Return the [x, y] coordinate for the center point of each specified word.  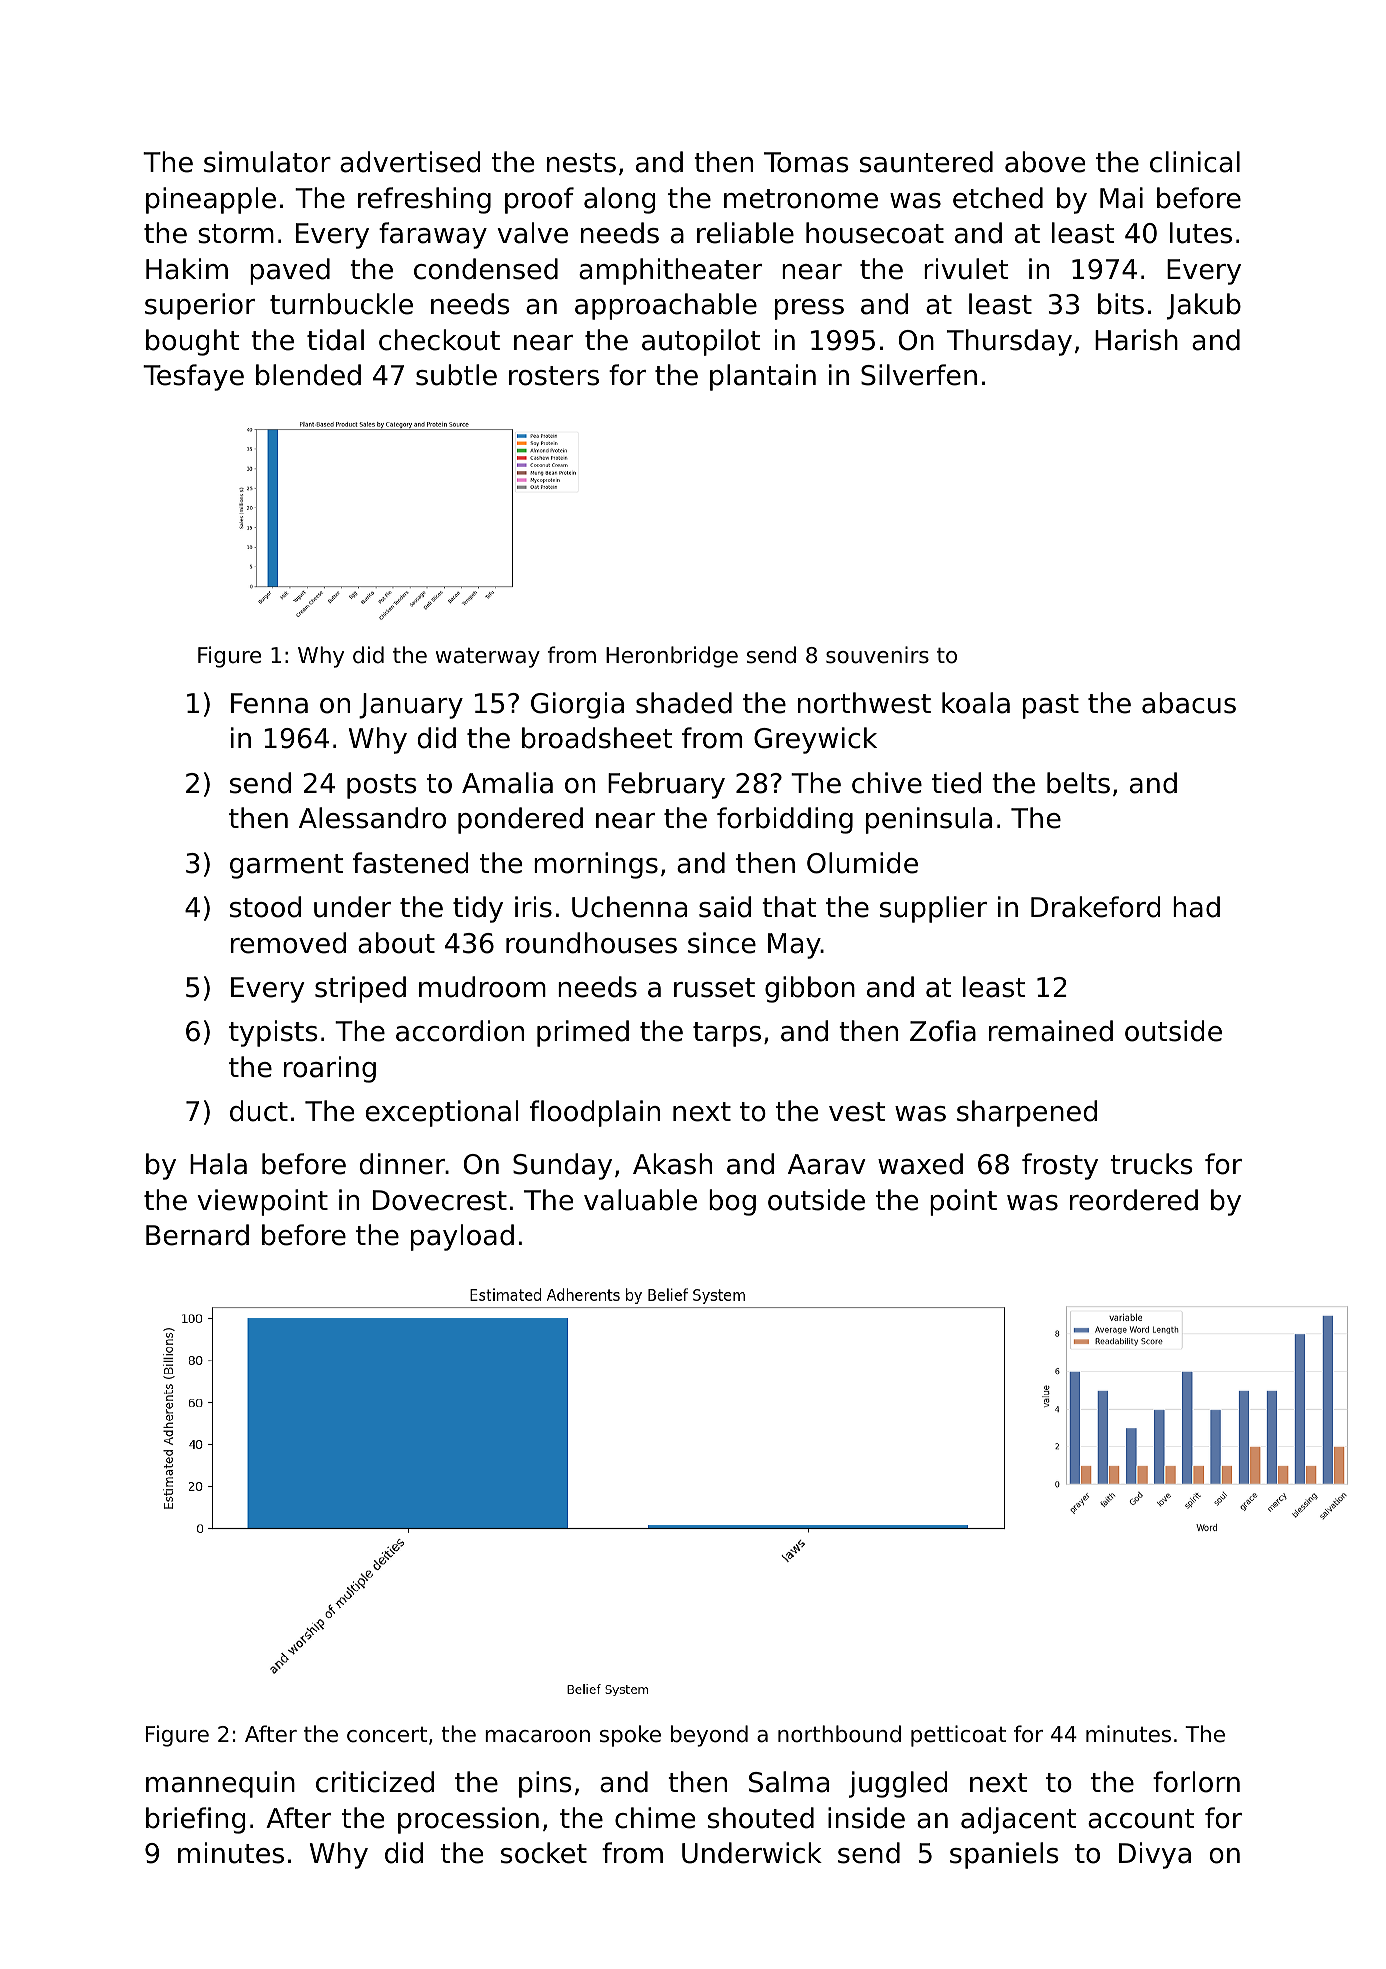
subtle [456, 375]
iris [533, 907]
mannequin [220, 1784]
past [1051, 706]
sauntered [926, 162]
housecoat [875, 233]
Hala [218, 1164]
